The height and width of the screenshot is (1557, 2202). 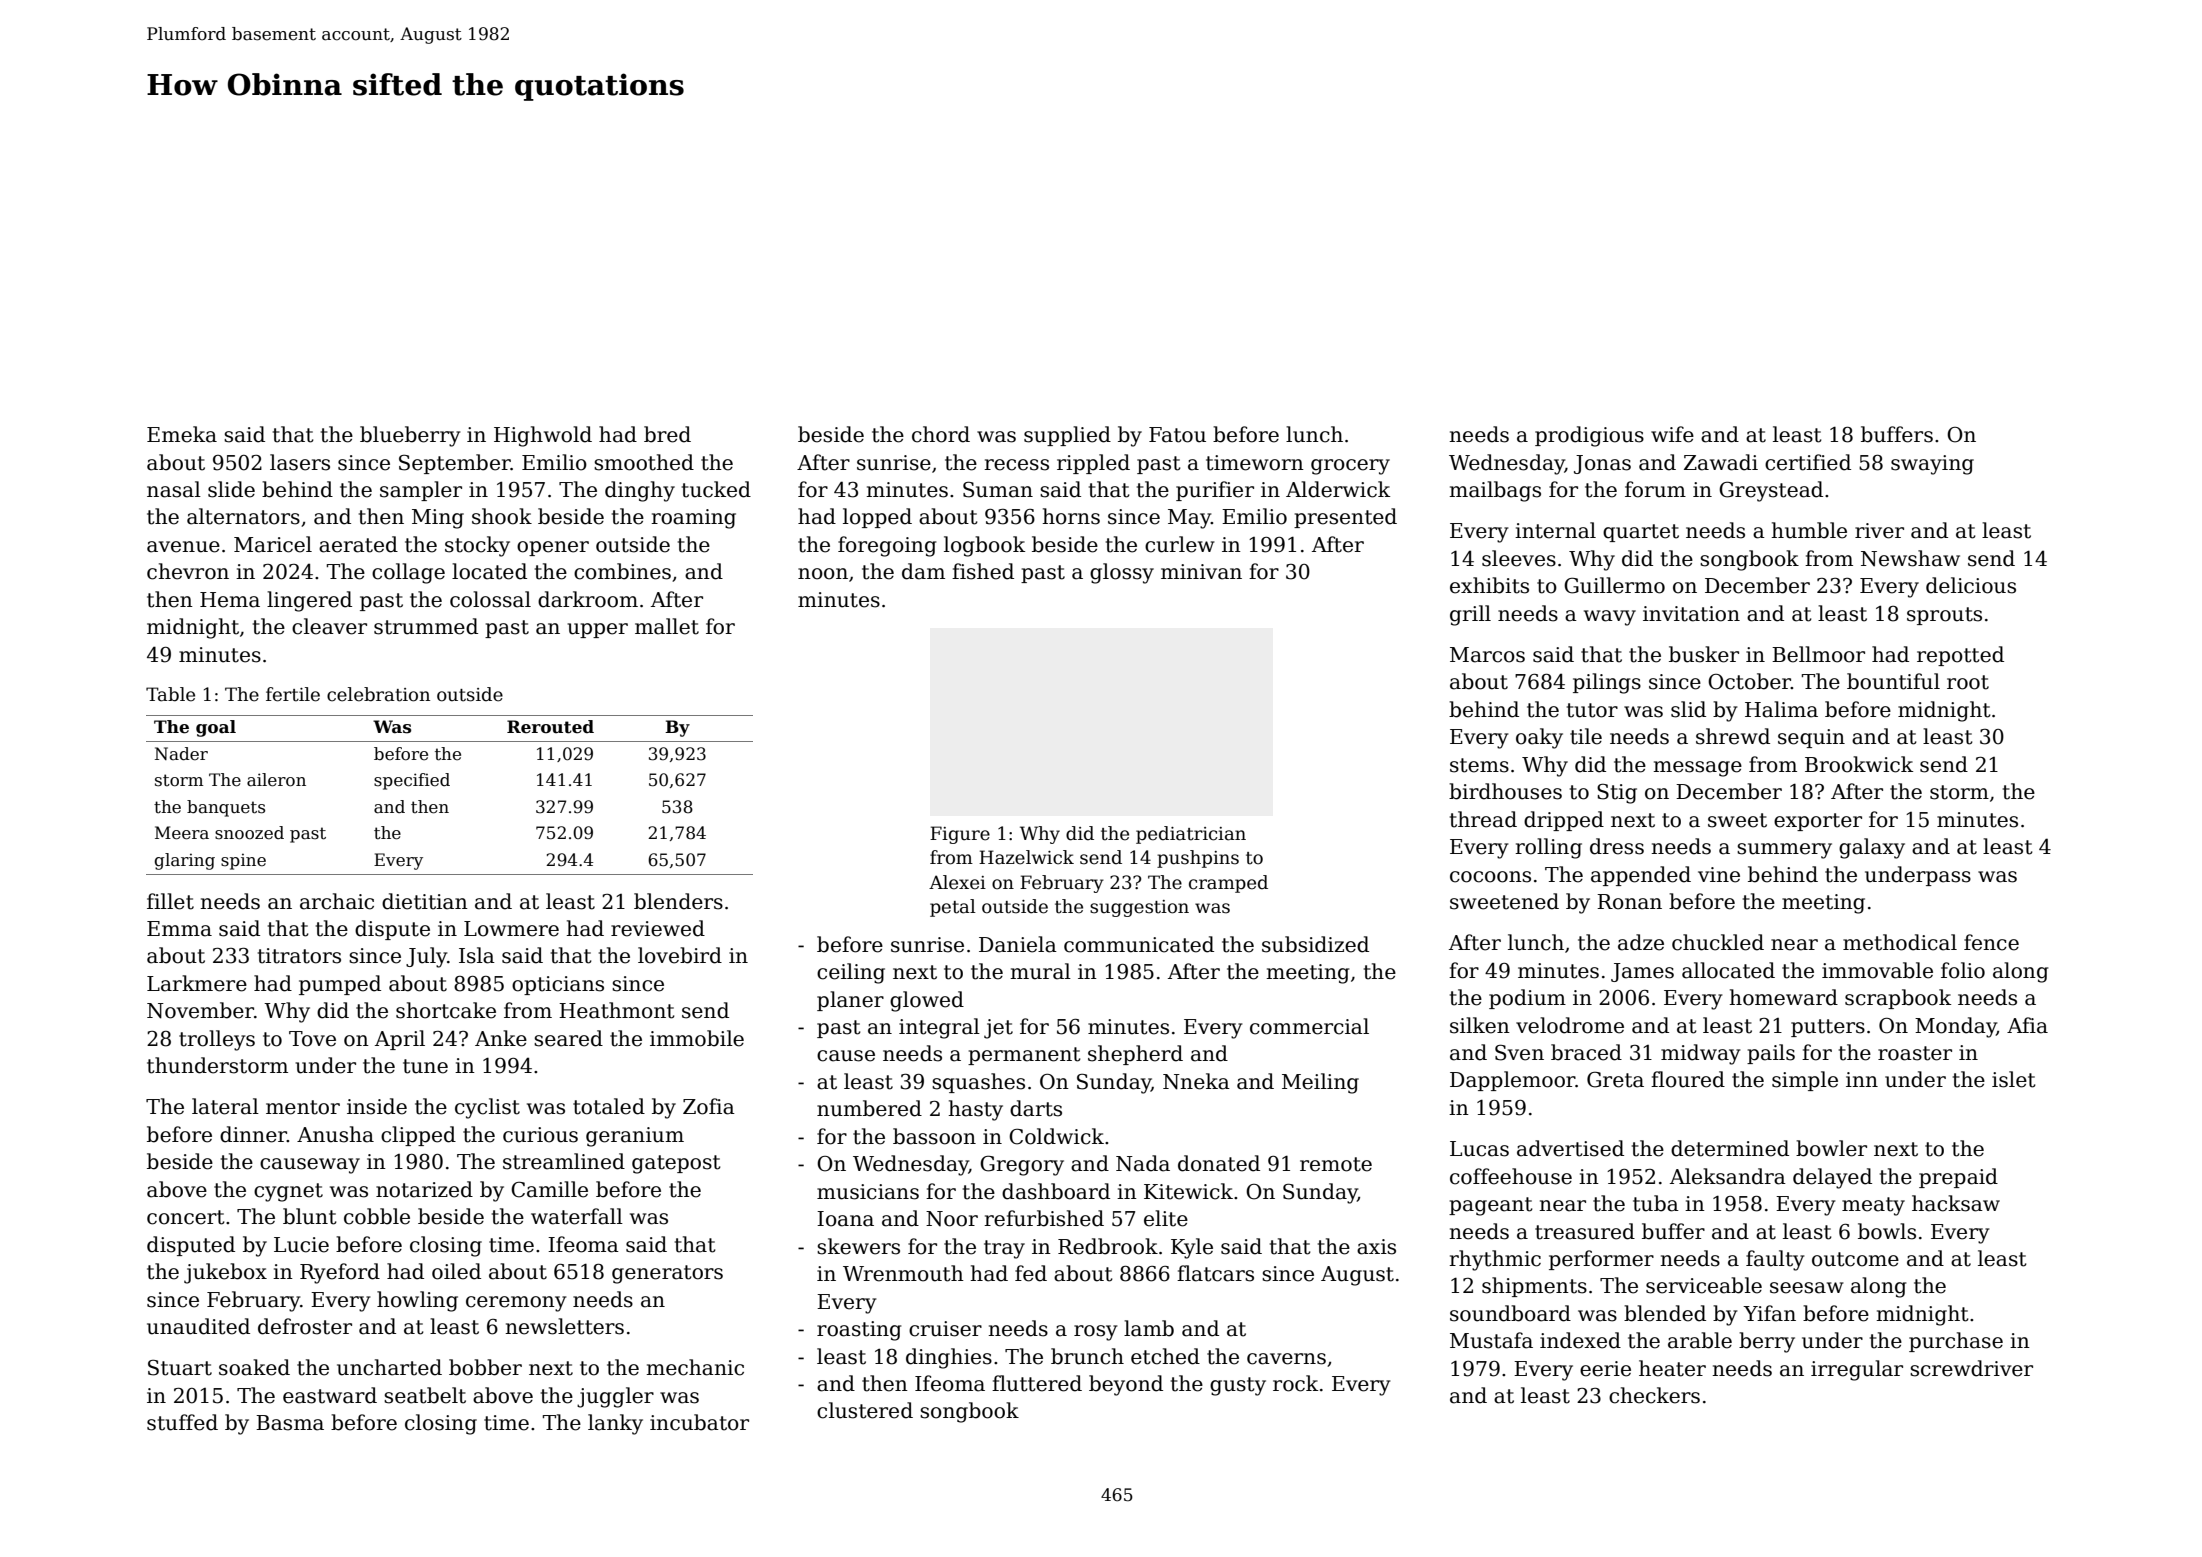 What do you see at coordinates (1615, 1079) in the screenshot?
I see `Greta` at bounding box center [1615, 1079].
